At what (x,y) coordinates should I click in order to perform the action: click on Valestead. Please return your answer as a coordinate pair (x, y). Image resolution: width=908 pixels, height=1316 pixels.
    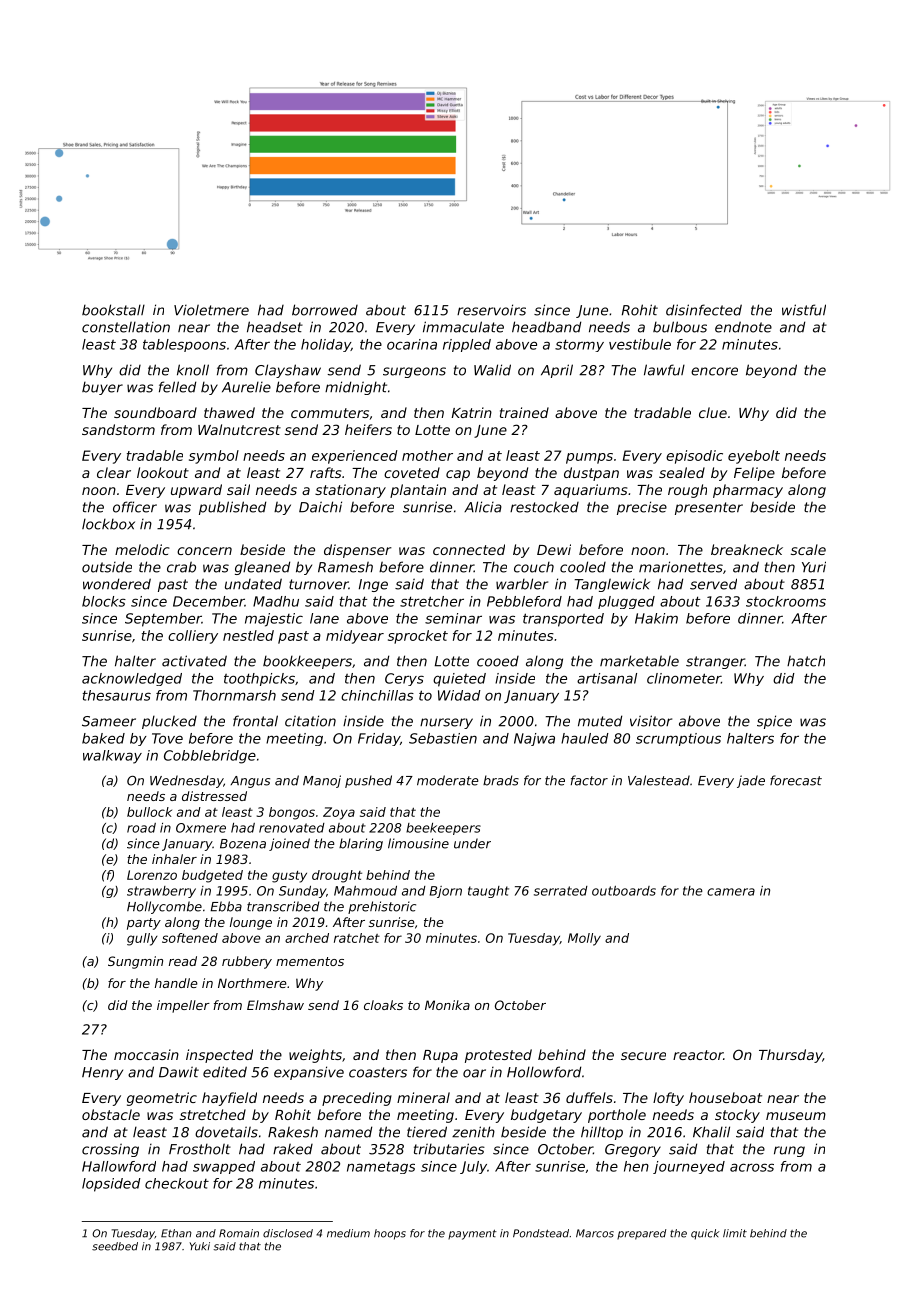
    Looking at the image, I should click on (659, 780).
